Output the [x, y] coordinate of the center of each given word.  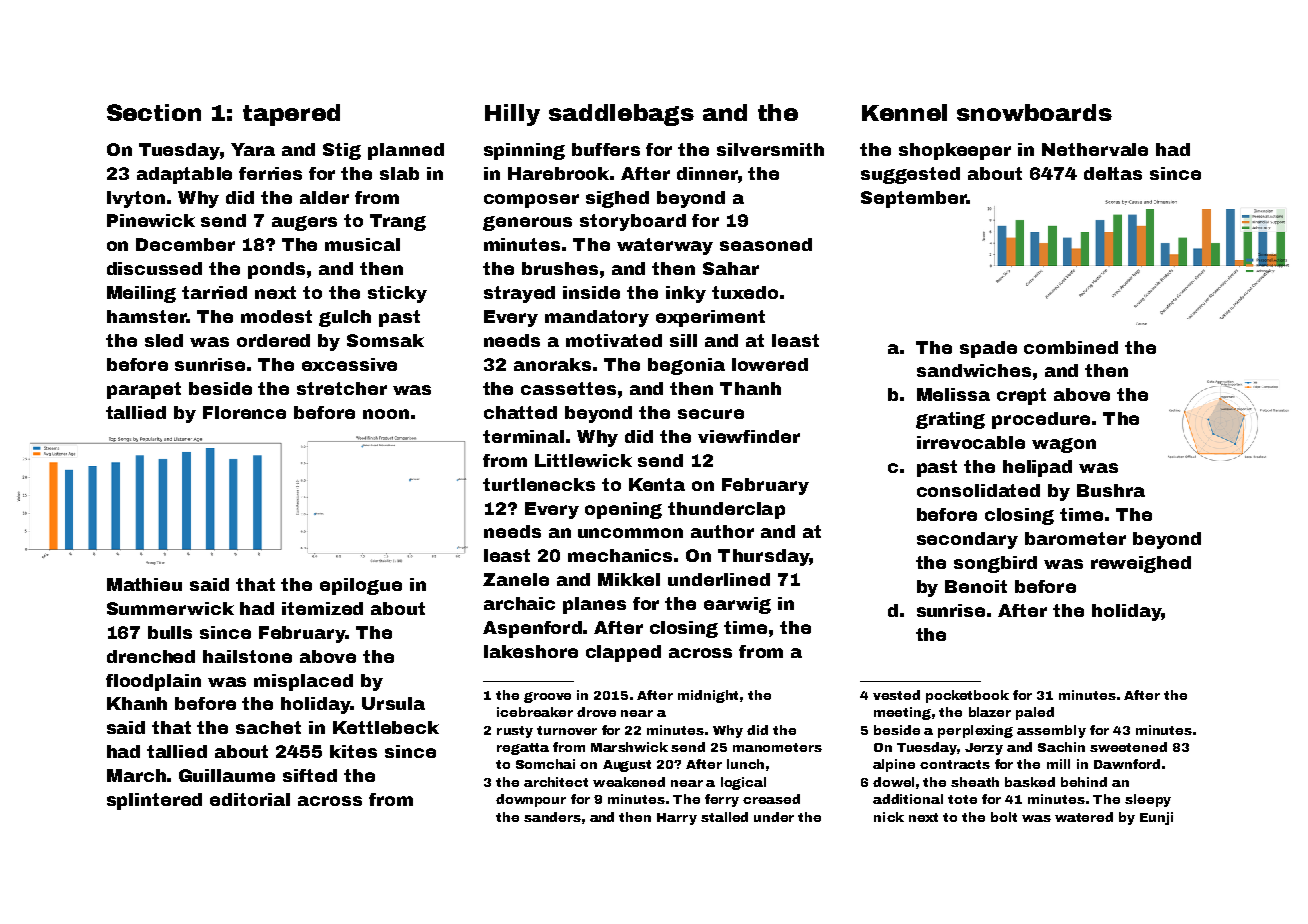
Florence [244, 412]
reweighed [1141, 564]
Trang [398, 222]
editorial [250, 799]
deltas [1113, 173]
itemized [322, 608]
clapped [623, 653]
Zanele [516, 579]
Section [154, 112]
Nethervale [1095, 149]
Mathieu [144, 584]
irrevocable [971, 442]
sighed [617, 199]
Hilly [512, 115]
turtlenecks [539, 484]
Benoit [976, 586]
